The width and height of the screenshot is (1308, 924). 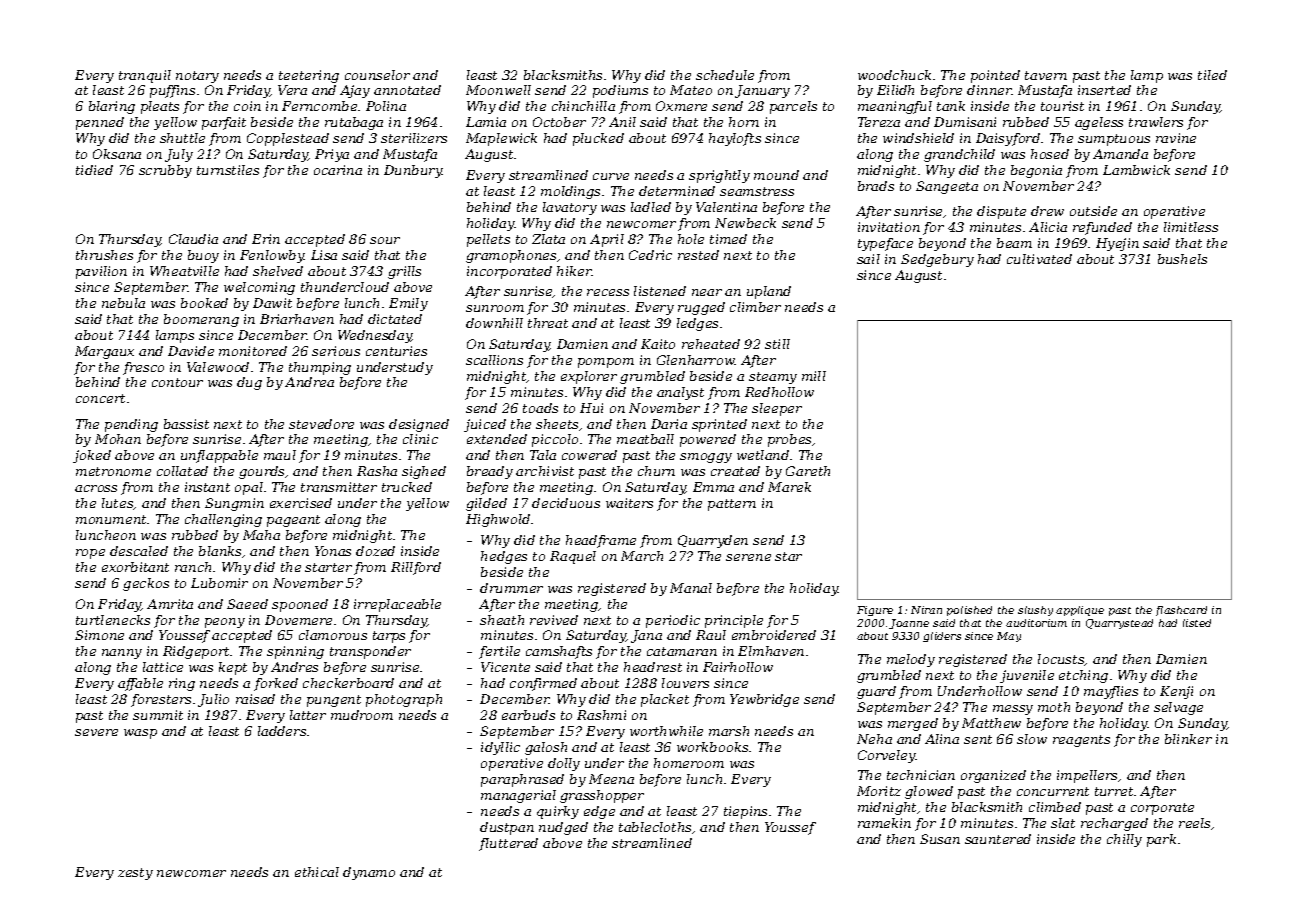 What do you see at coordinates (220, 551) in the screenshot?
I see `blanks` at bounding box center [220, 551].
